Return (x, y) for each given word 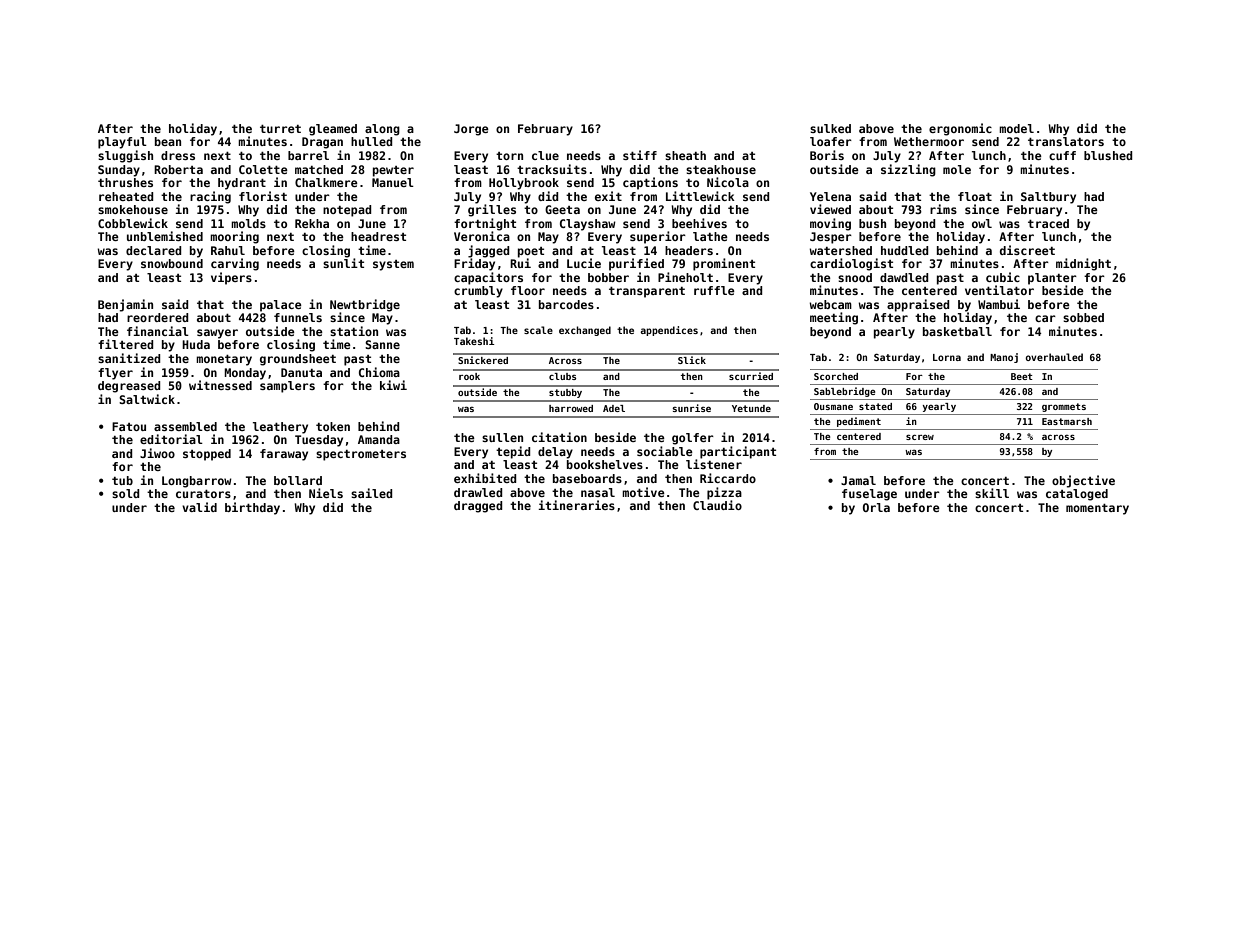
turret (280, 129)
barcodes (566, 304)
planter (1052, 279)
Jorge (471, 130)
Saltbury (1048, 198)
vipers (231, 278)
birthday (252, 508)
